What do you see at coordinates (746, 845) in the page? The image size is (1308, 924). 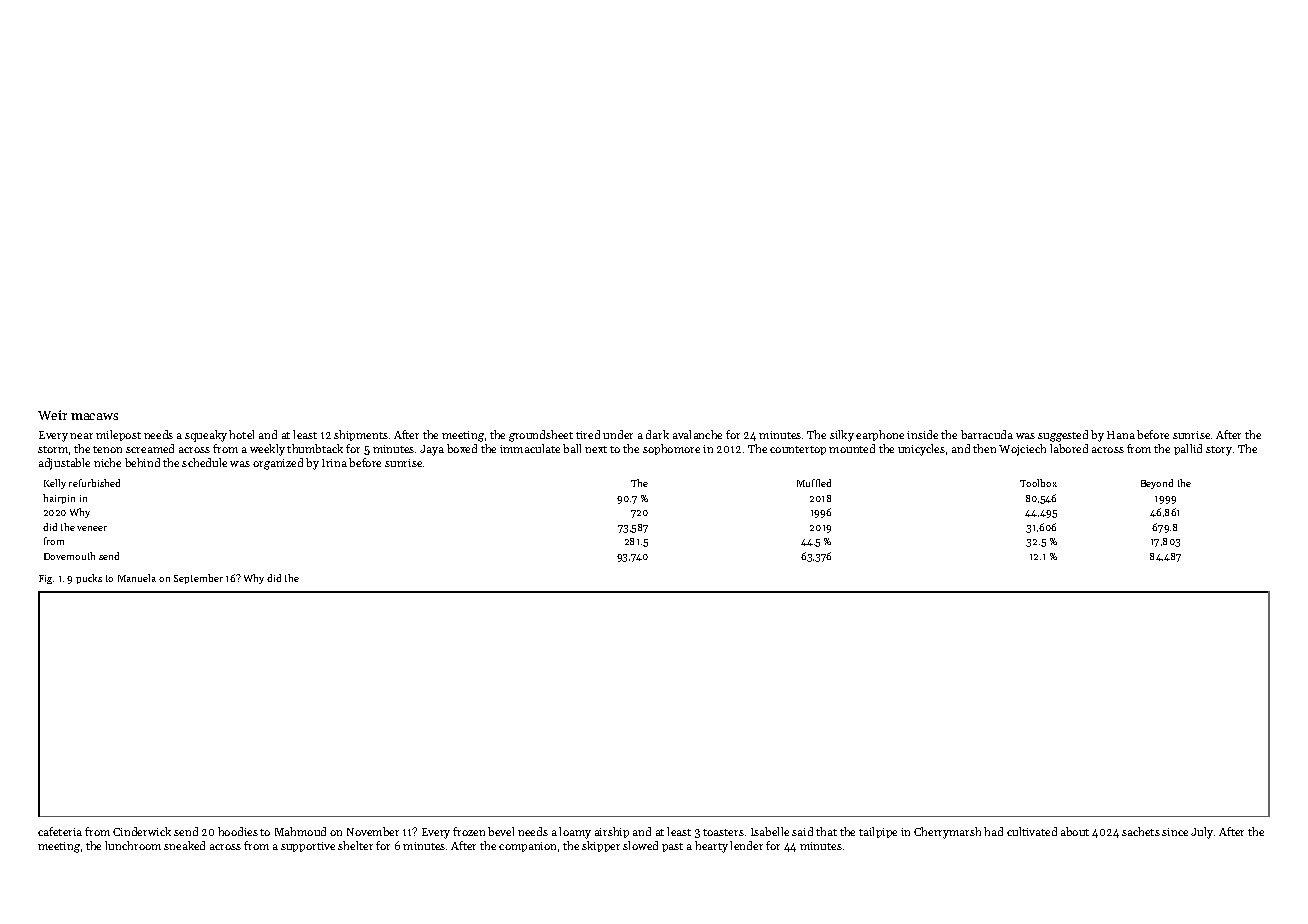 I see `lender` at bounding box center [746, 845].
